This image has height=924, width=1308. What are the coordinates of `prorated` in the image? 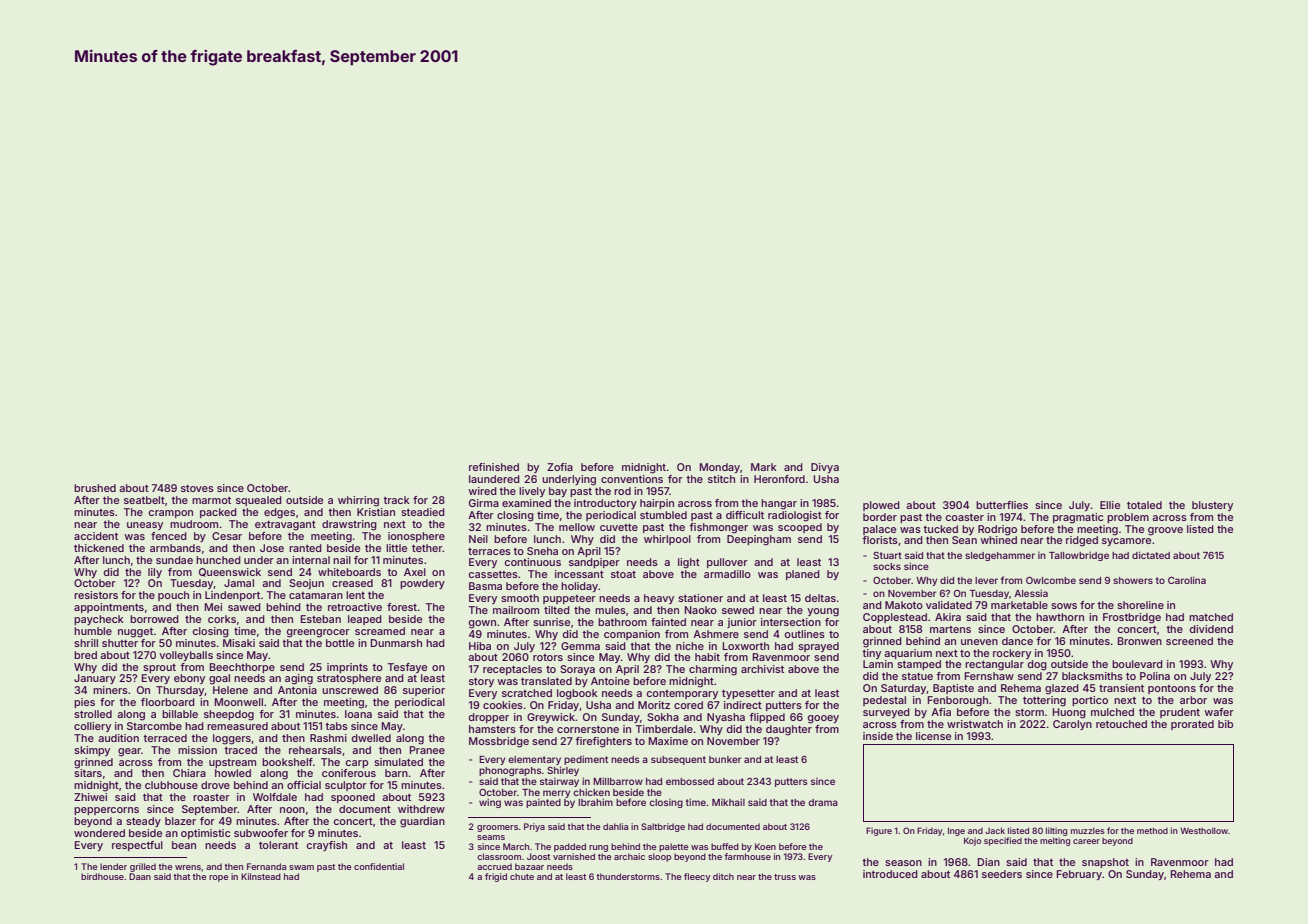 It's located at (1192, 725).
